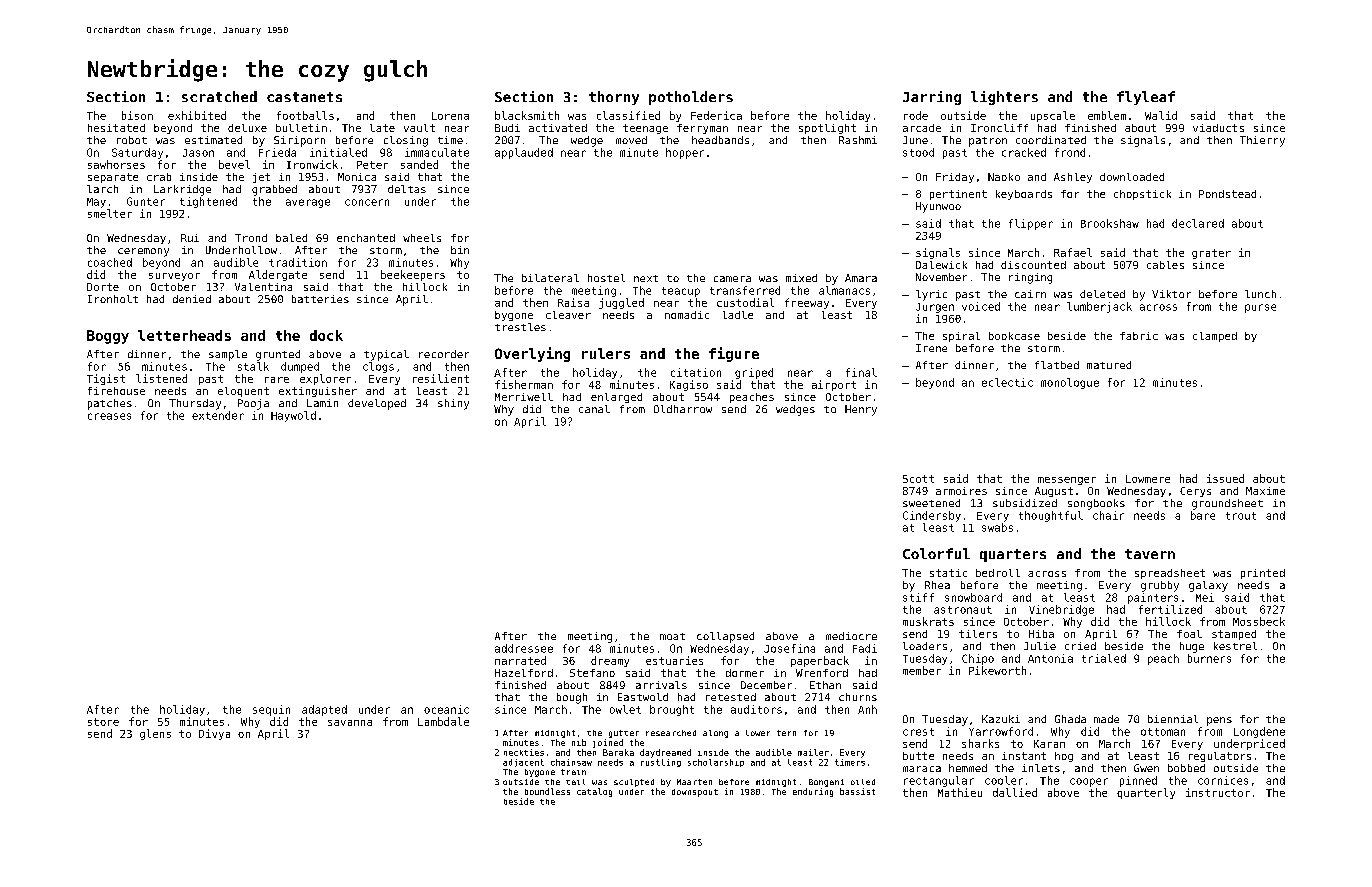  I want to click on Cindersby, so click(932, 516).
